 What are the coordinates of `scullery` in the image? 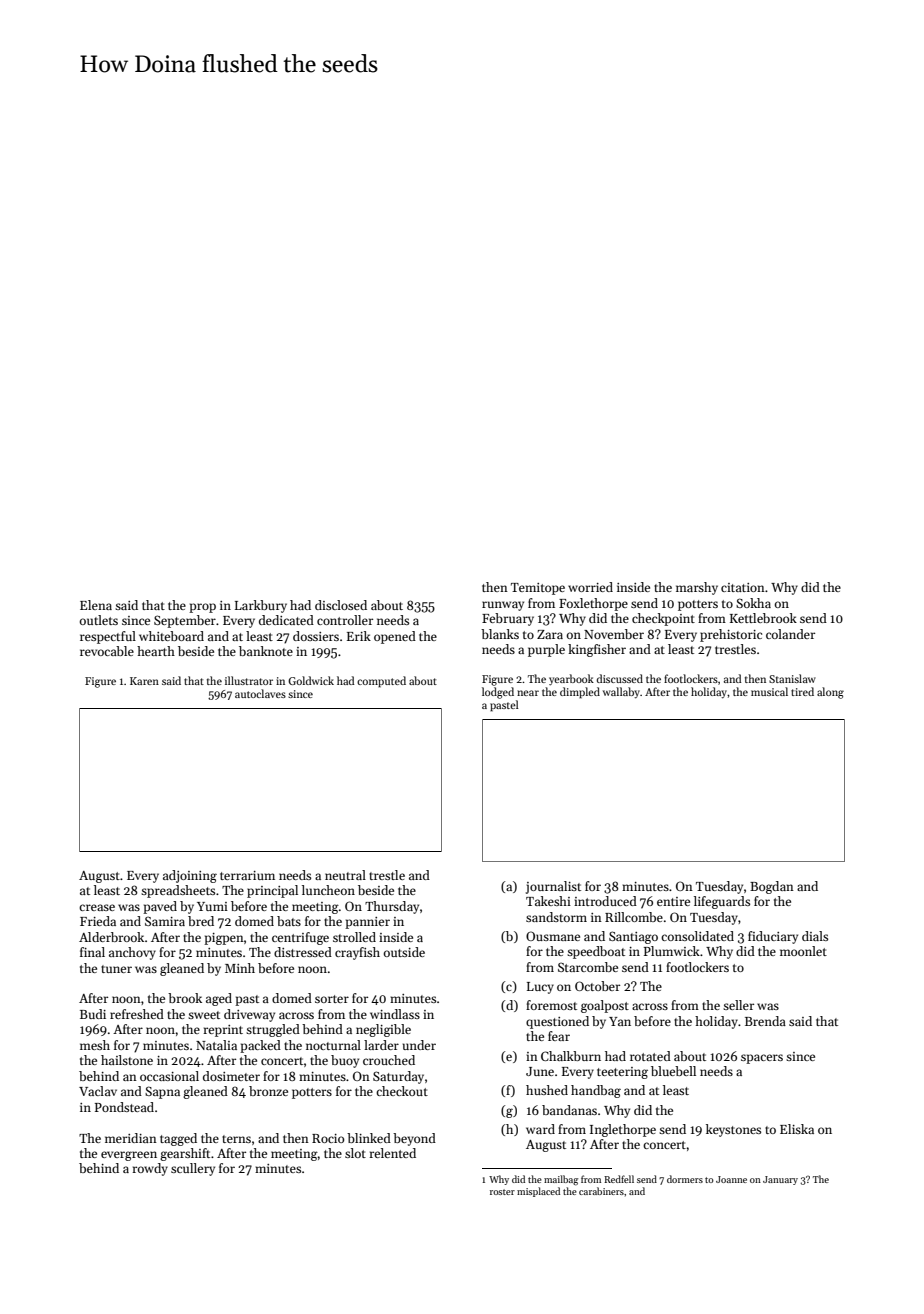 It's located at (193, 1169).
